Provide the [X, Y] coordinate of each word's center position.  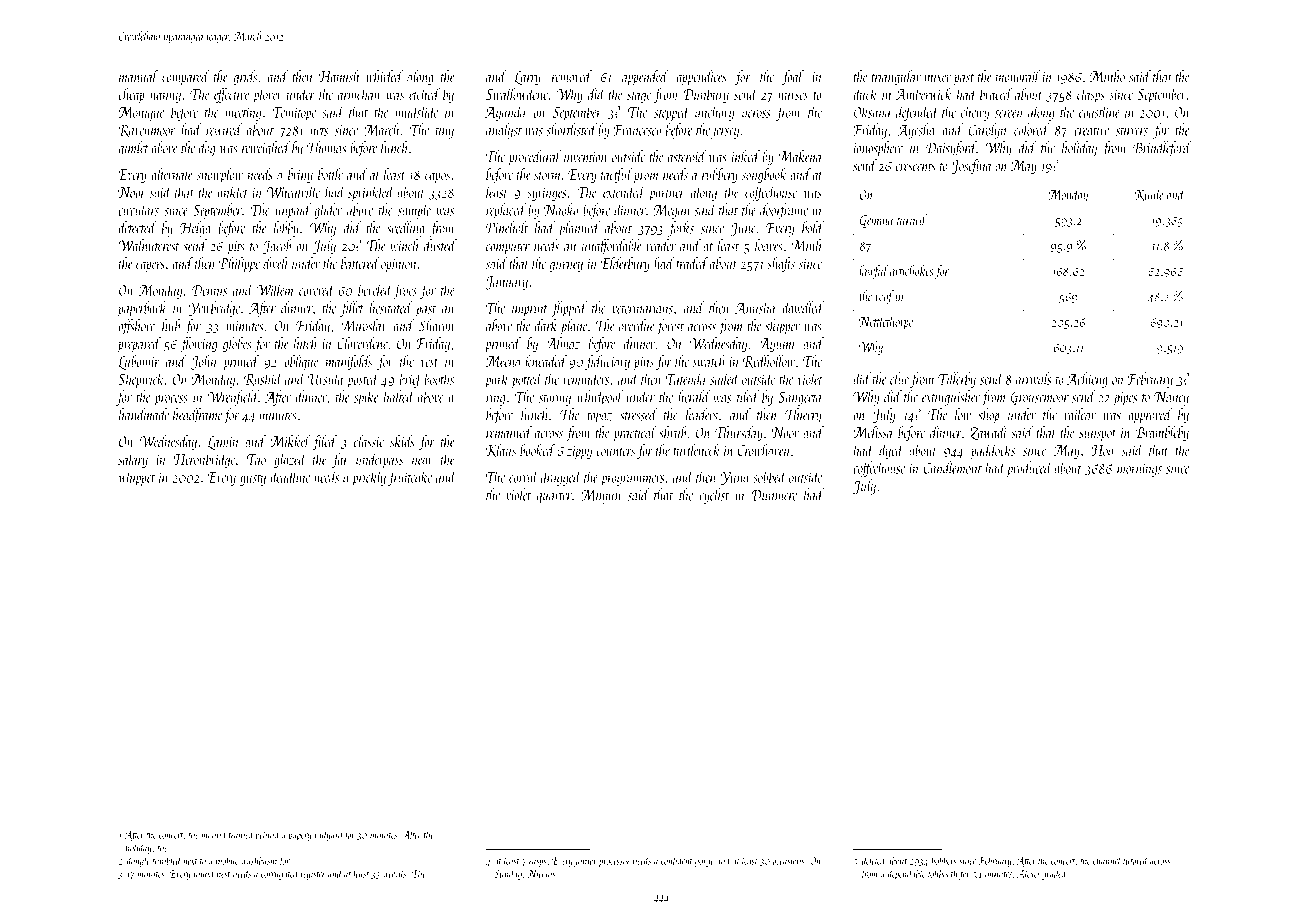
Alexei [1028, 873]
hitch [305, 343]
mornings [1139, 470]
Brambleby [1162, 433]
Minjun [601, 496]
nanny [165, 98]
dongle [138, 861]
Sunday [508, 874]
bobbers [944, 860]
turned [912, 219]
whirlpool [600, 398]
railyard [329, 835]
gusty [253, 480]
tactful [617, 175]
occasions [788, 861]
